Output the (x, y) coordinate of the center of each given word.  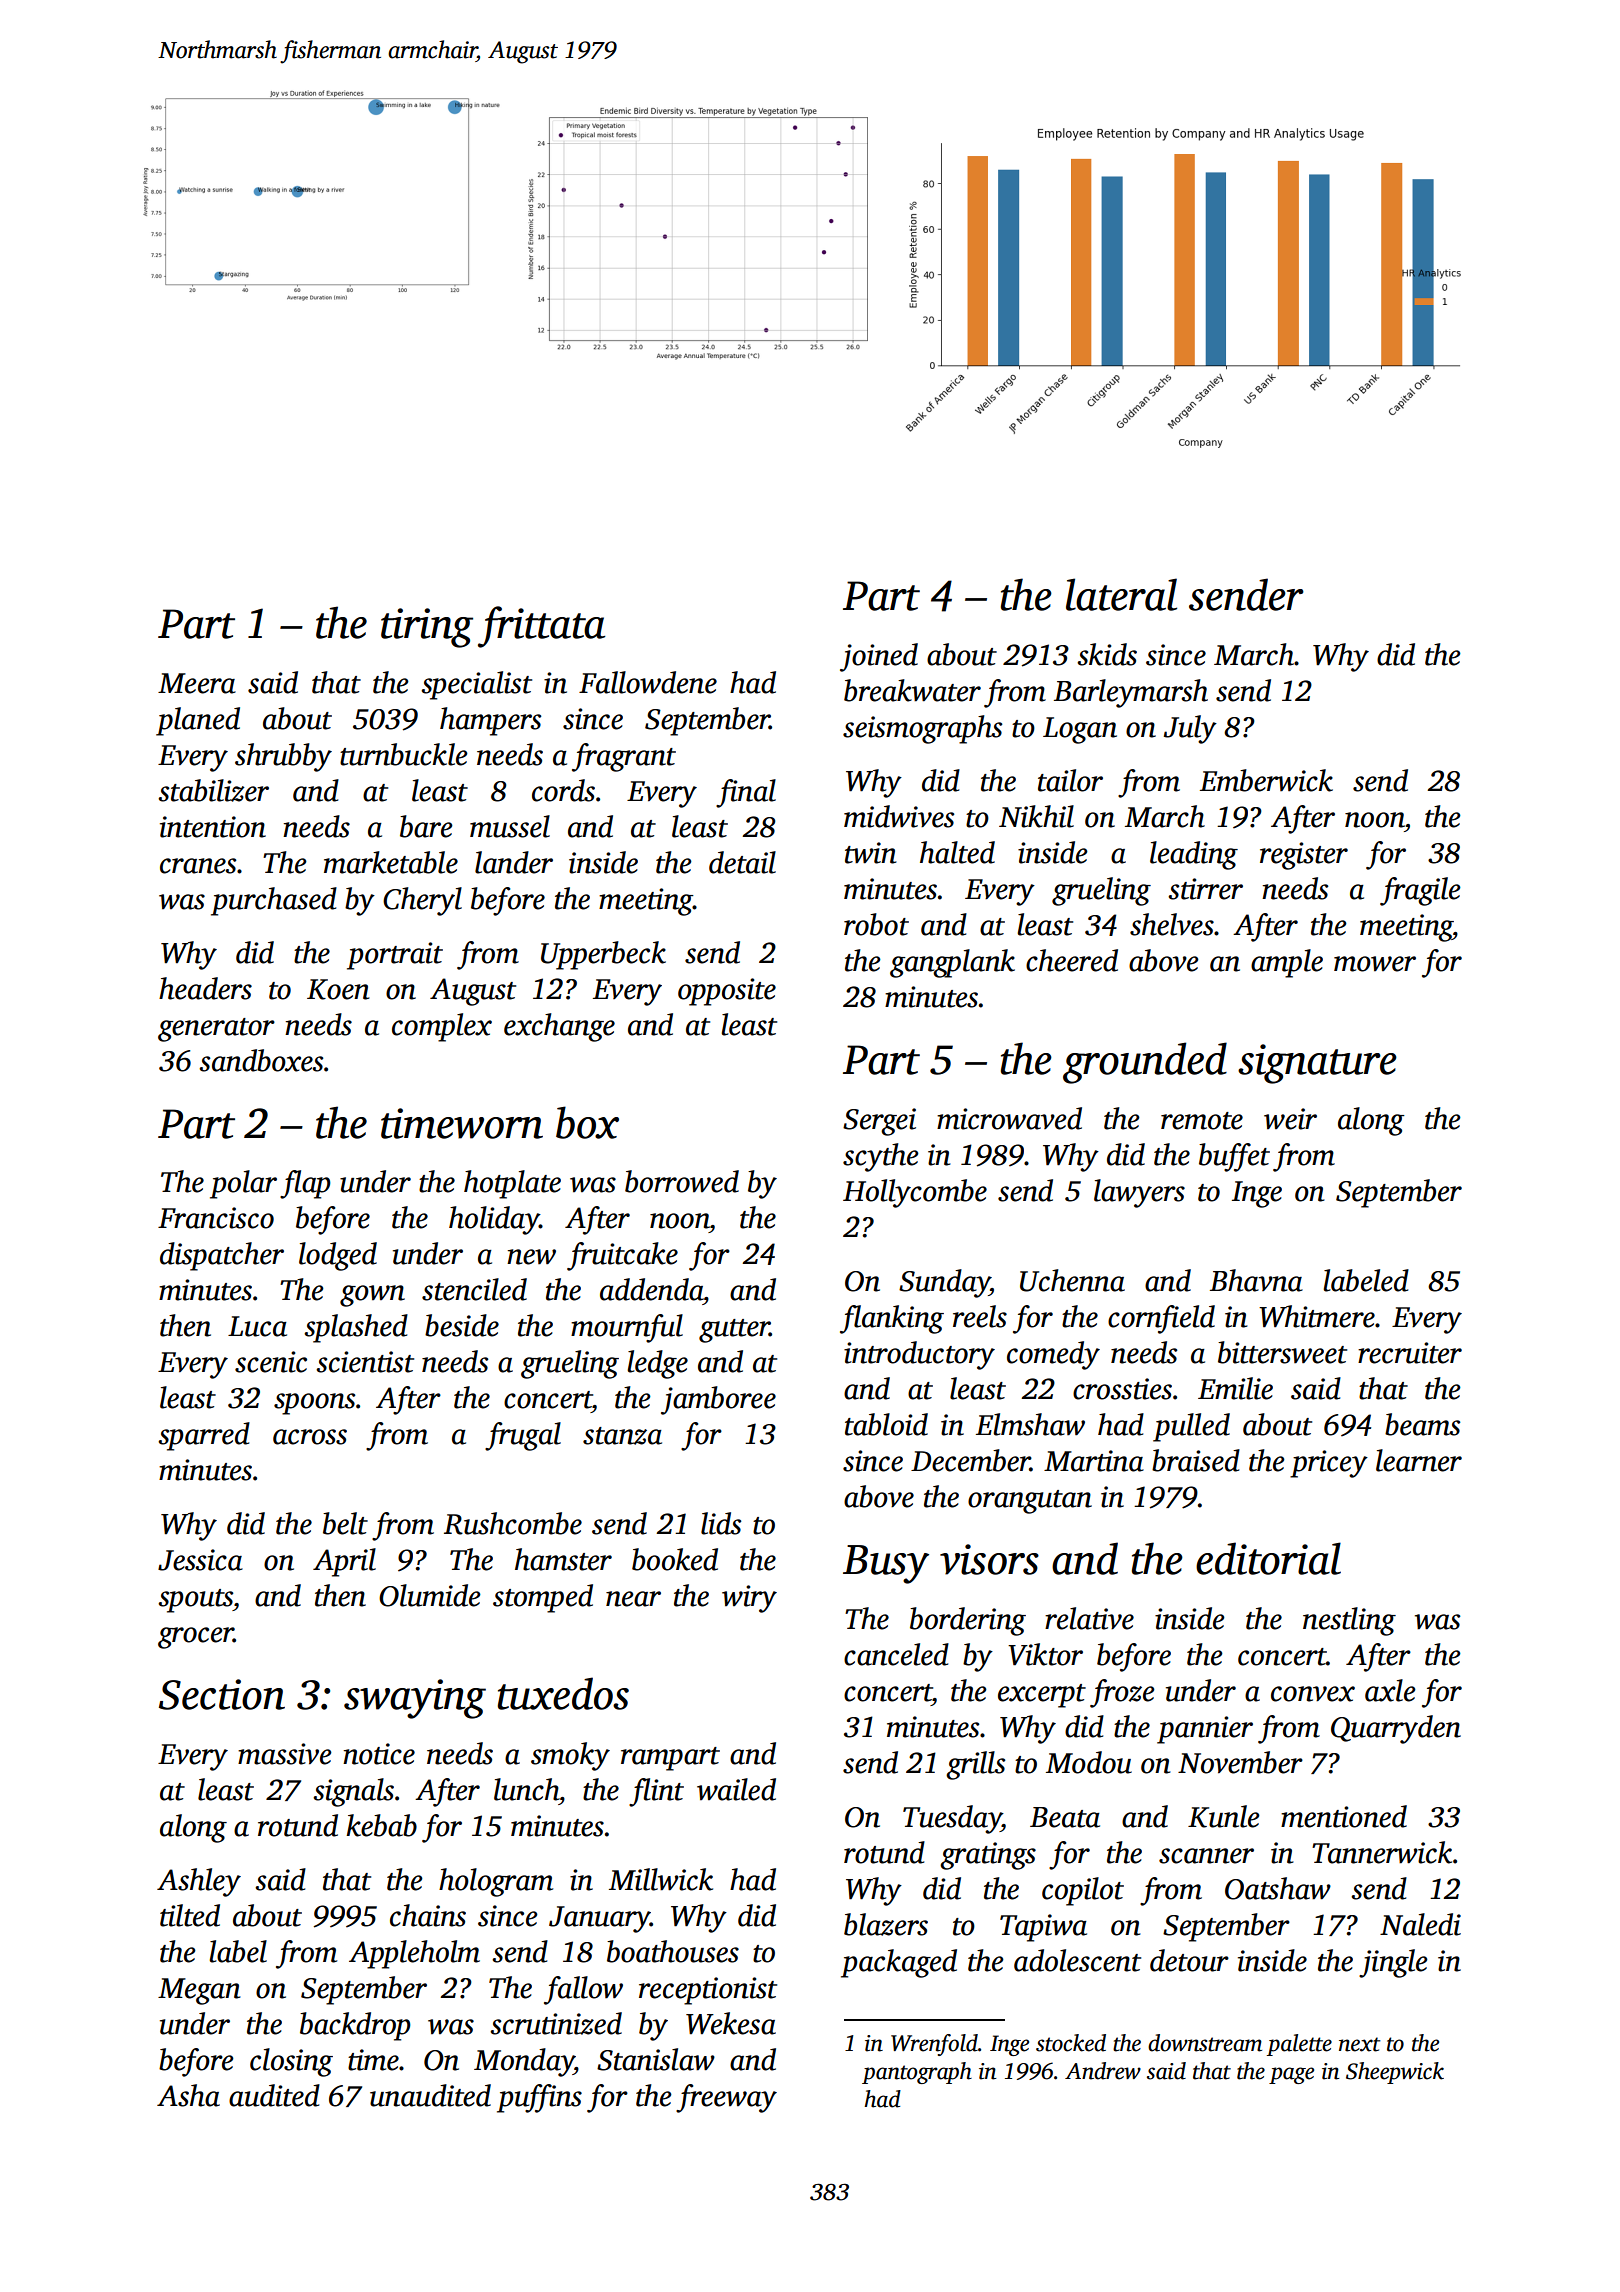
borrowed (682, 1181)
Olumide (430, 1595)
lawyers (1139, 1193)
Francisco (216, 1218)
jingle (1393, 1963)
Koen (338, 989)
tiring (427, 628)
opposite (727, 992)
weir (1290, 1119)
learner (1419, 1460)
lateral (1121, 594)
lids (721, 1523)
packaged (899, 1963)
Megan (199, 1991)
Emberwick (1266, 780)
